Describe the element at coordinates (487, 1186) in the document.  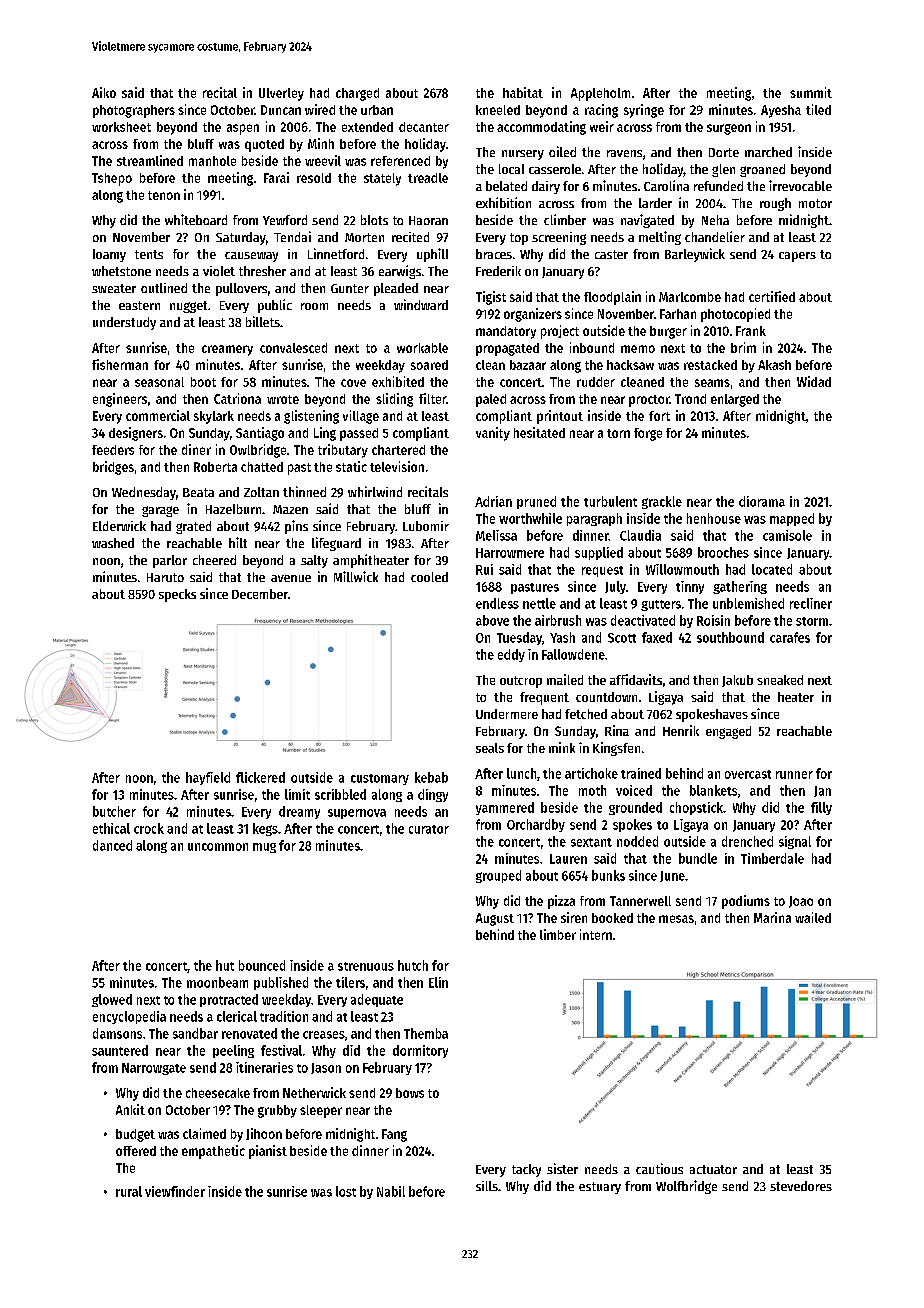
I see `sills` at that location.
